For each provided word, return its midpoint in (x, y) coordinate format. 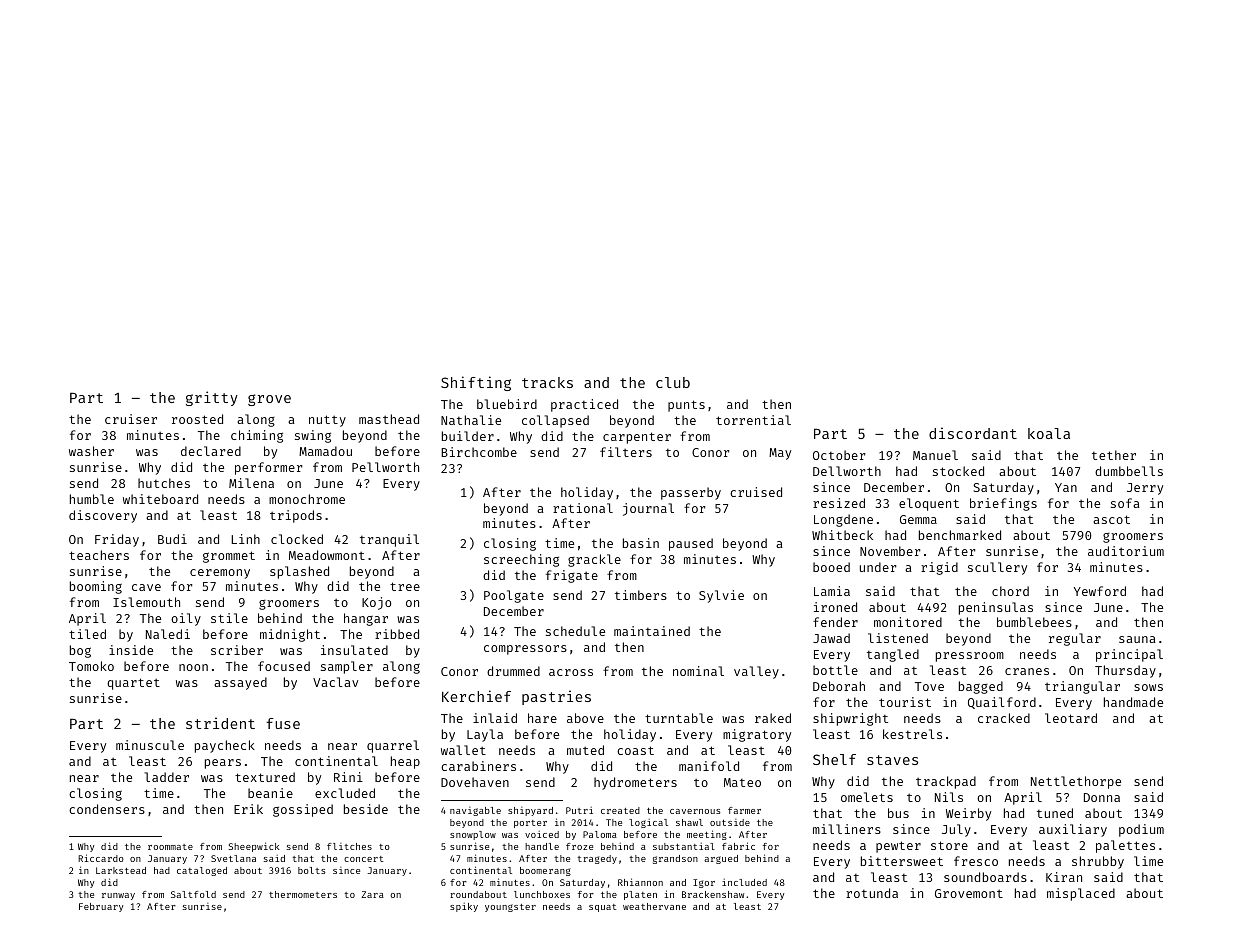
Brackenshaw (713, 894)
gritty (212, 398)
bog (80, 651)
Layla (485, 735)
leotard (1071, 718)
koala (1049, 433)
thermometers (303, 894)
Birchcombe (479, 452)
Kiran (1064, 877)
